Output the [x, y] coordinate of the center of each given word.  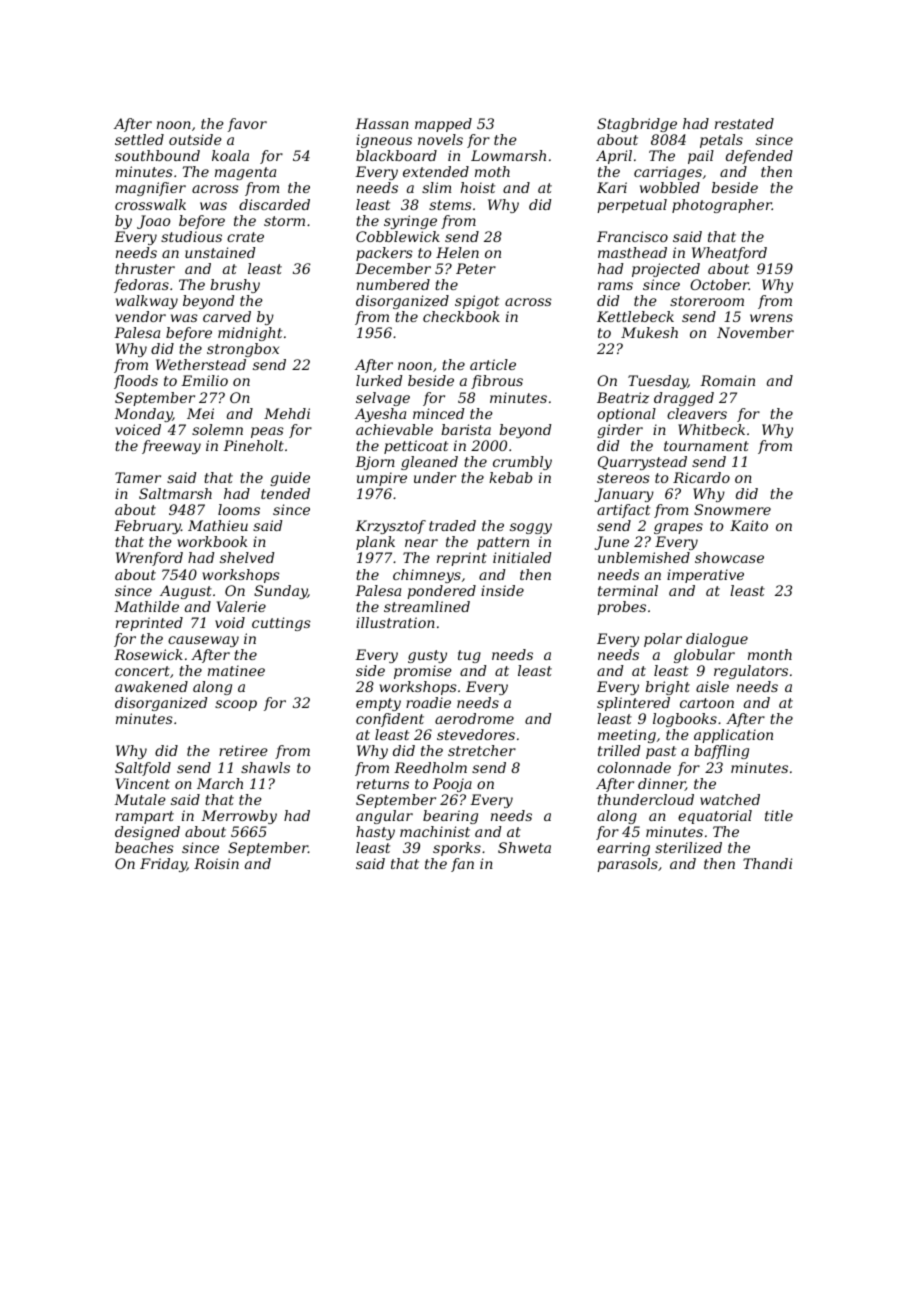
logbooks [685, 720]
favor [247, 125]
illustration [395, 622]
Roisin [216, 863]
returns [383, 784]
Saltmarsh [175, 493]
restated [744, 123]
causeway [203, 641]
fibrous [497, 382]
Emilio [204, 380]
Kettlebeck [635, 316]
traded [452, 525]
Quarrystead [642, 463]
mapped [443, 125]
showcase [729, 557]
